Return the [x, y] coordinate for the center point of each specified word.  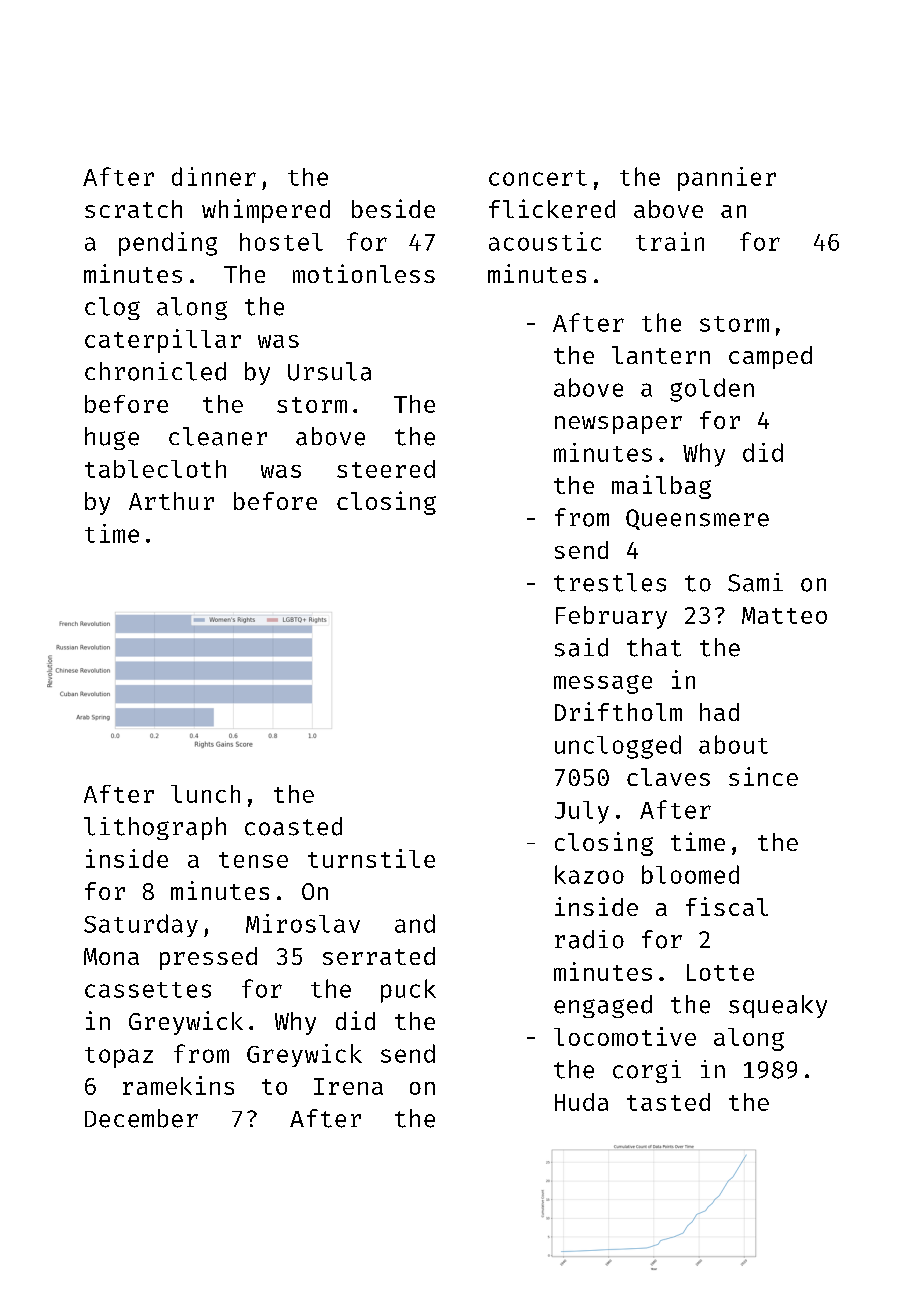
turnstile [371, 858]
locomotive [625, 1036]
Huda [581, 1102]
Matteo [784, 615]
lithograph [155, 828]
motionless [364, 273]
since [763, 776]
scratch [133, 209]
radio [589, 939]
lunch [205, 794]
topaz [119, 1057]
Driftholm [618, 711]
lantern [661, 355]
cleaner [218, 436]
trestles [610, 582]
